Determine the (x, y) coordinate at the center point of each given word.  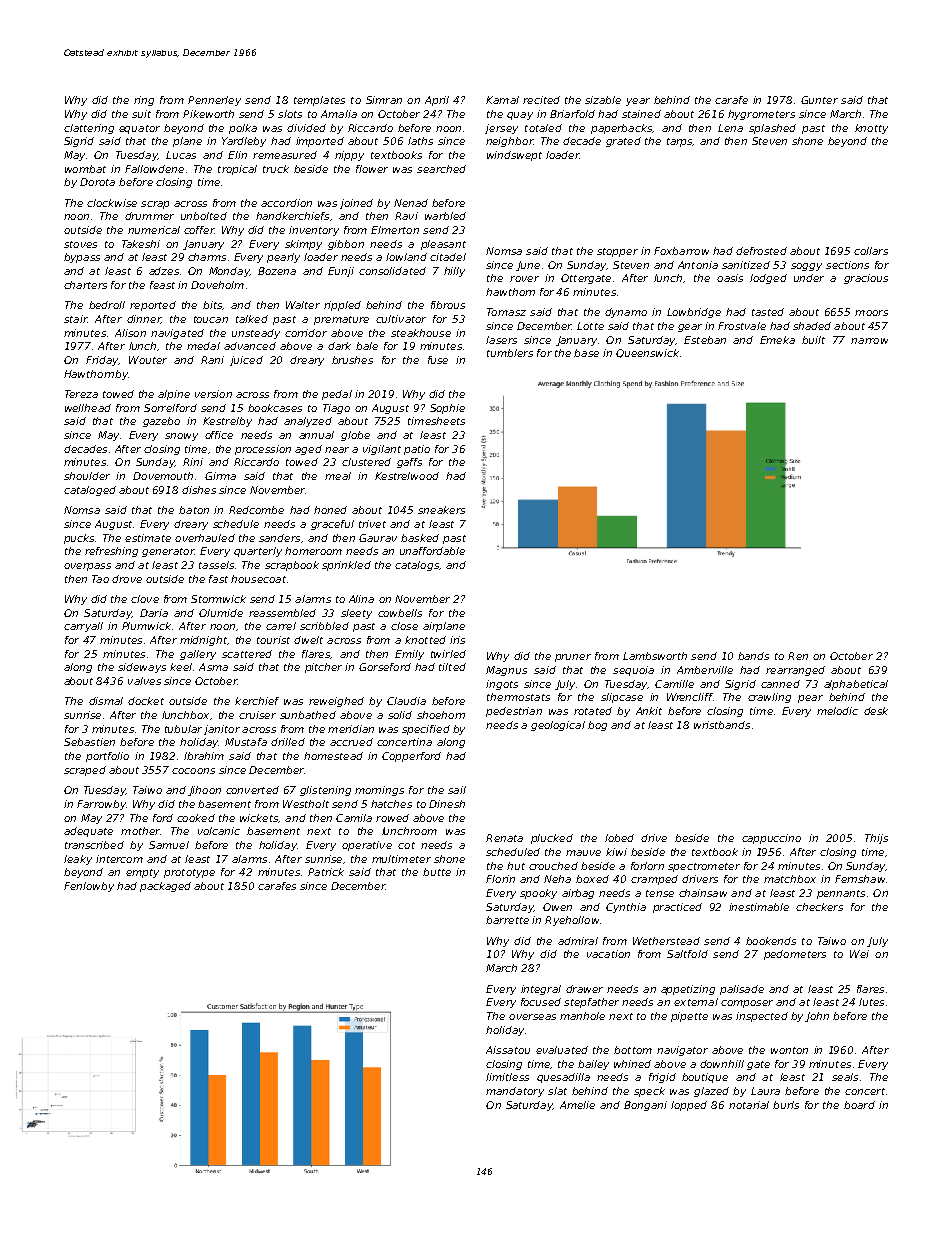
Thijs (876, 839)
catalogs (417, 566)
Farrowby (101, 805)
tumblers (510, 353)
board (859, 1105)
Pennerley (214, 101)
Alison (130, 333)
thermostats (518, 697)
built (813, 340)
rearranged (795, 671)
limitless (507, 1077)
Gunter (819, 100)
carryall (83, 627)
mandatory (515, 1092)
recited (541, 100)
